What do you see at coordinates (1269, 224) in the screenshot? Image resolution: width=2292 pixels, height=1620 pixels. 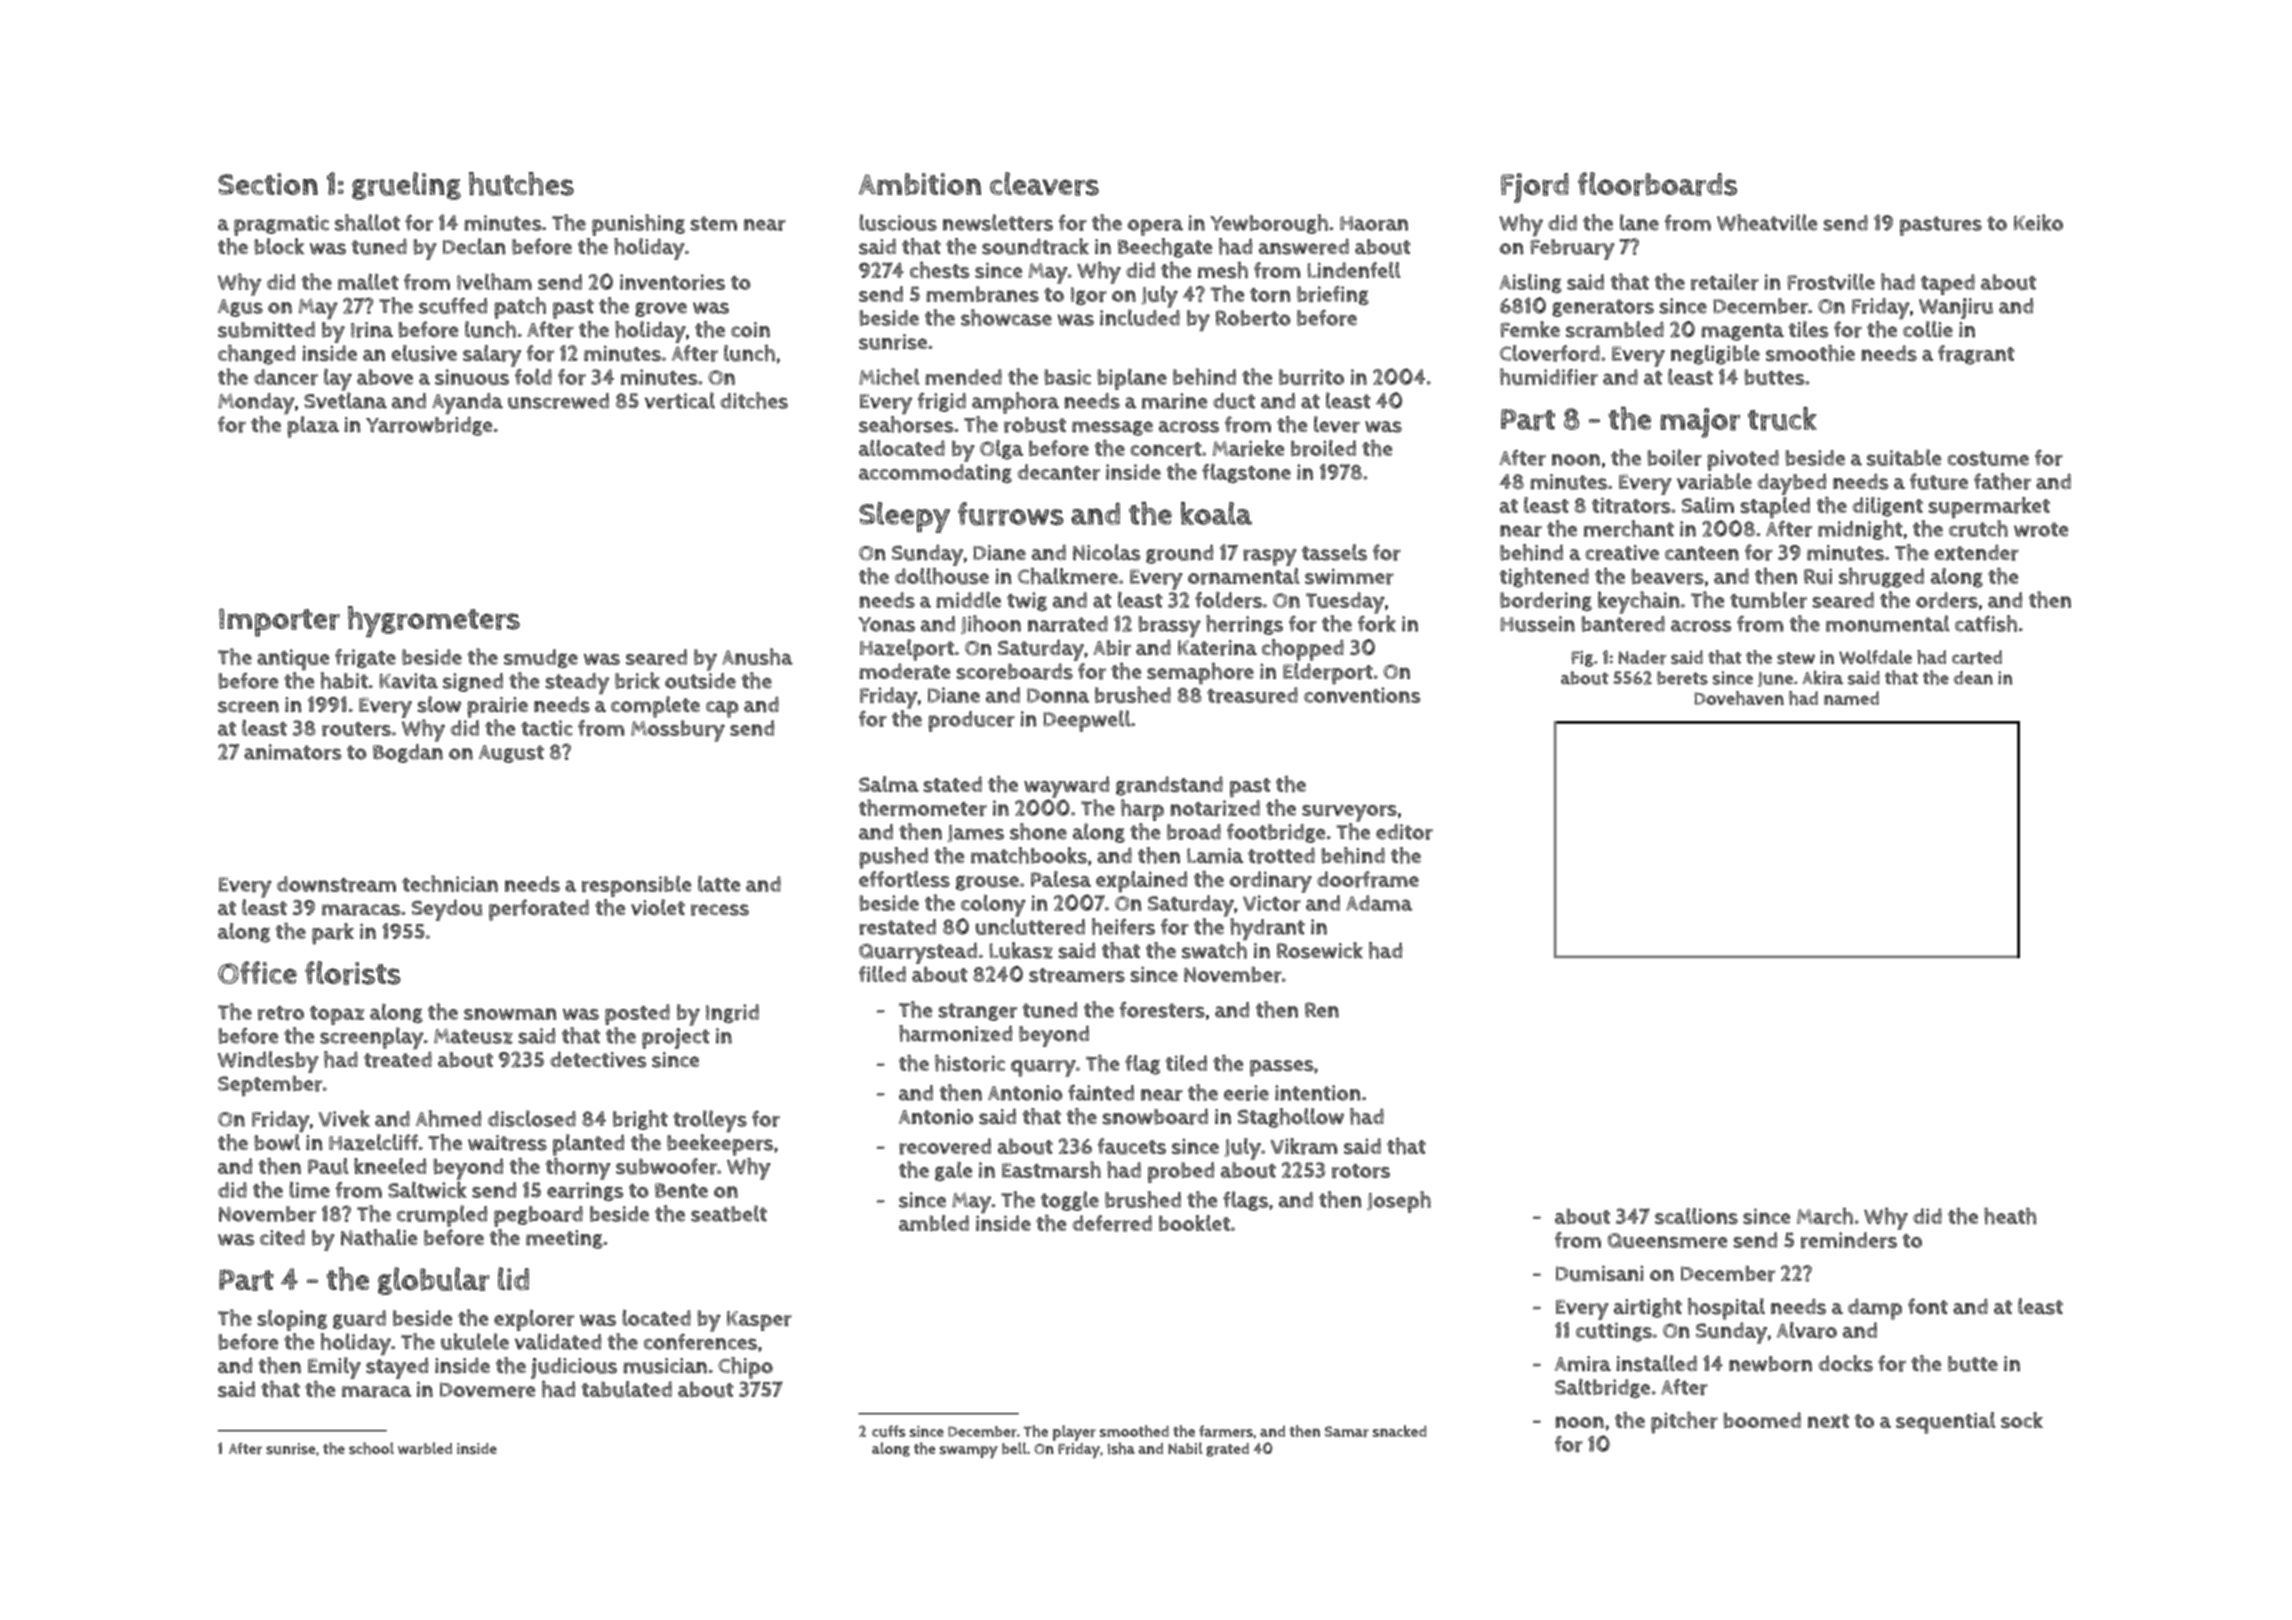 I see `Yewborough` at bounding box center [1269, 224].
